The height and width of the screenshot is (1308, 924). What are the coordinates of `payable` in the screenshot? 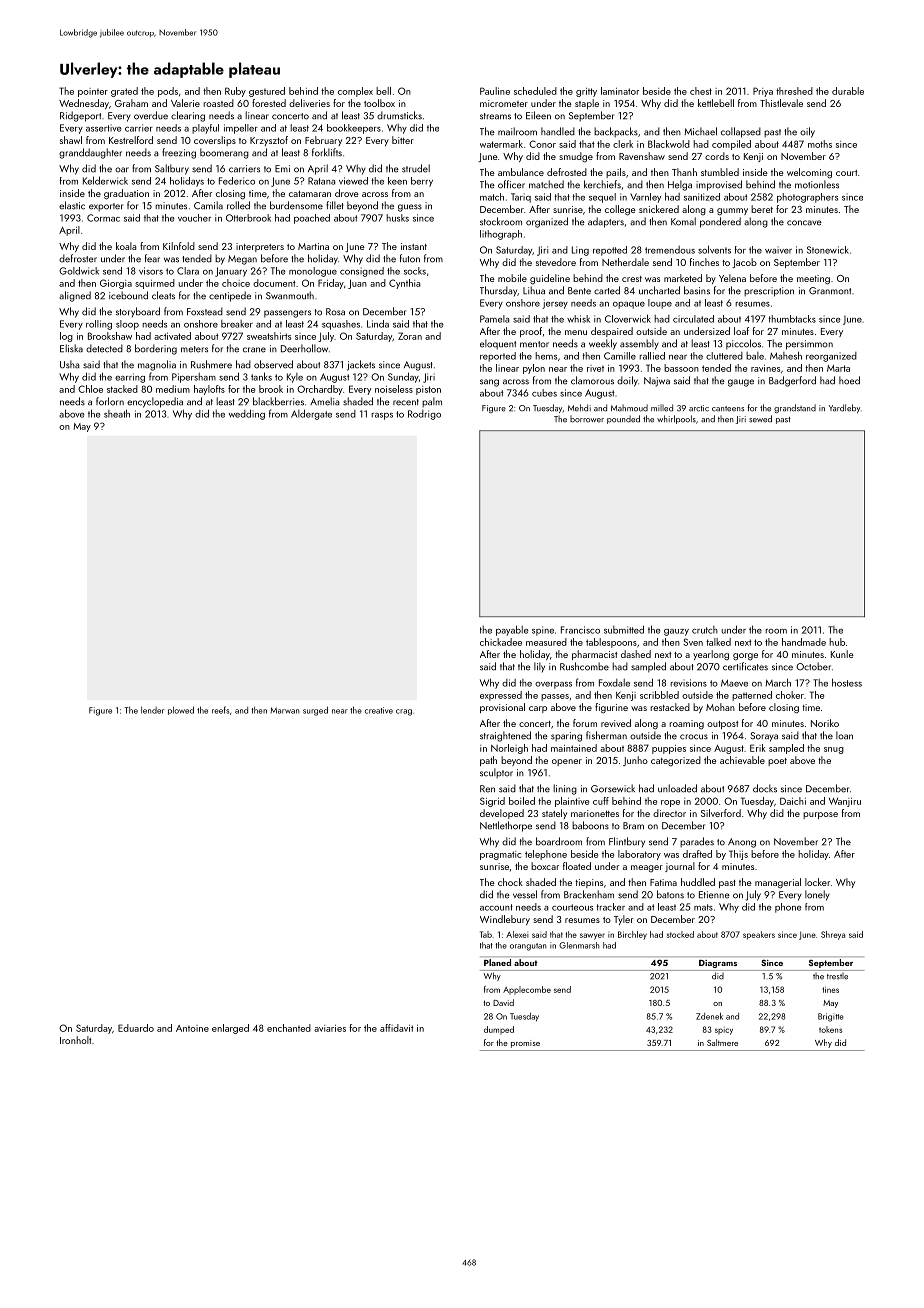 It's located at (512, 630).
